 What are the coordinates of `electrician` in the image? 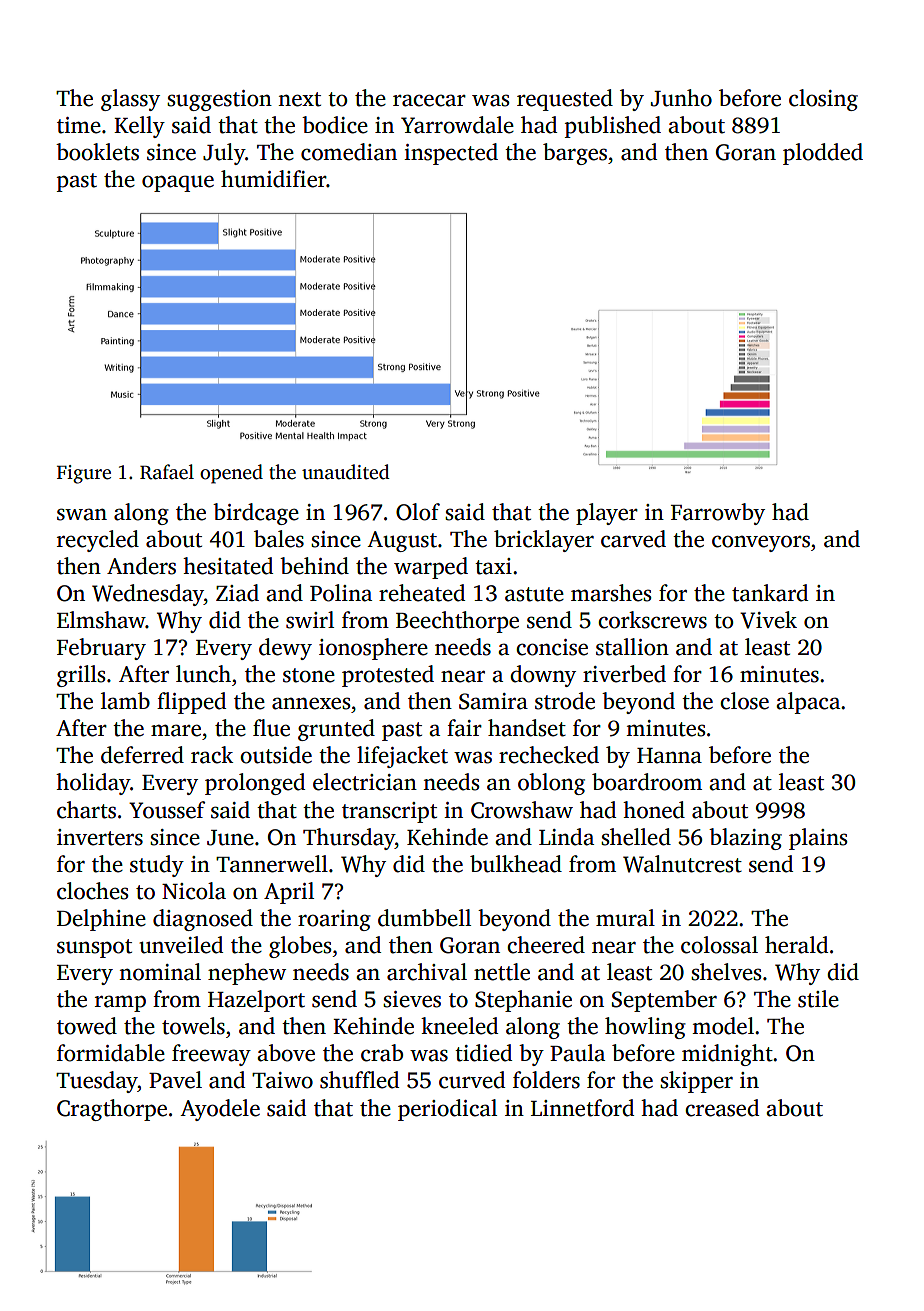 It's located at (365, 782).
